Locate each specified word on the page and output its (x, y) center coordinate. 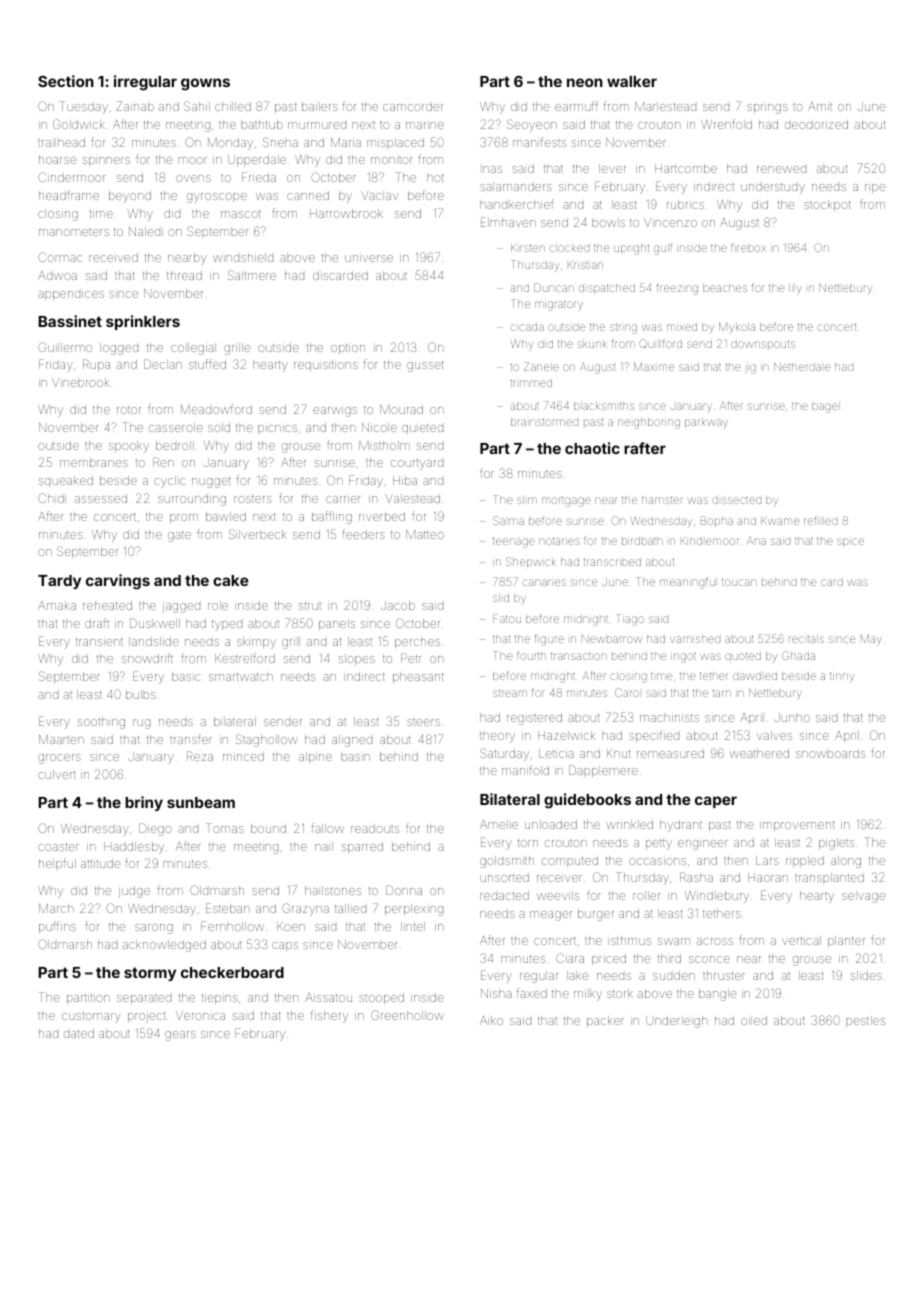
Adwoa (57, 275)
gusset (425, 366)
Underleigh (676, 1022)
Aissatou (328, 997)
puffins (57, 927)
